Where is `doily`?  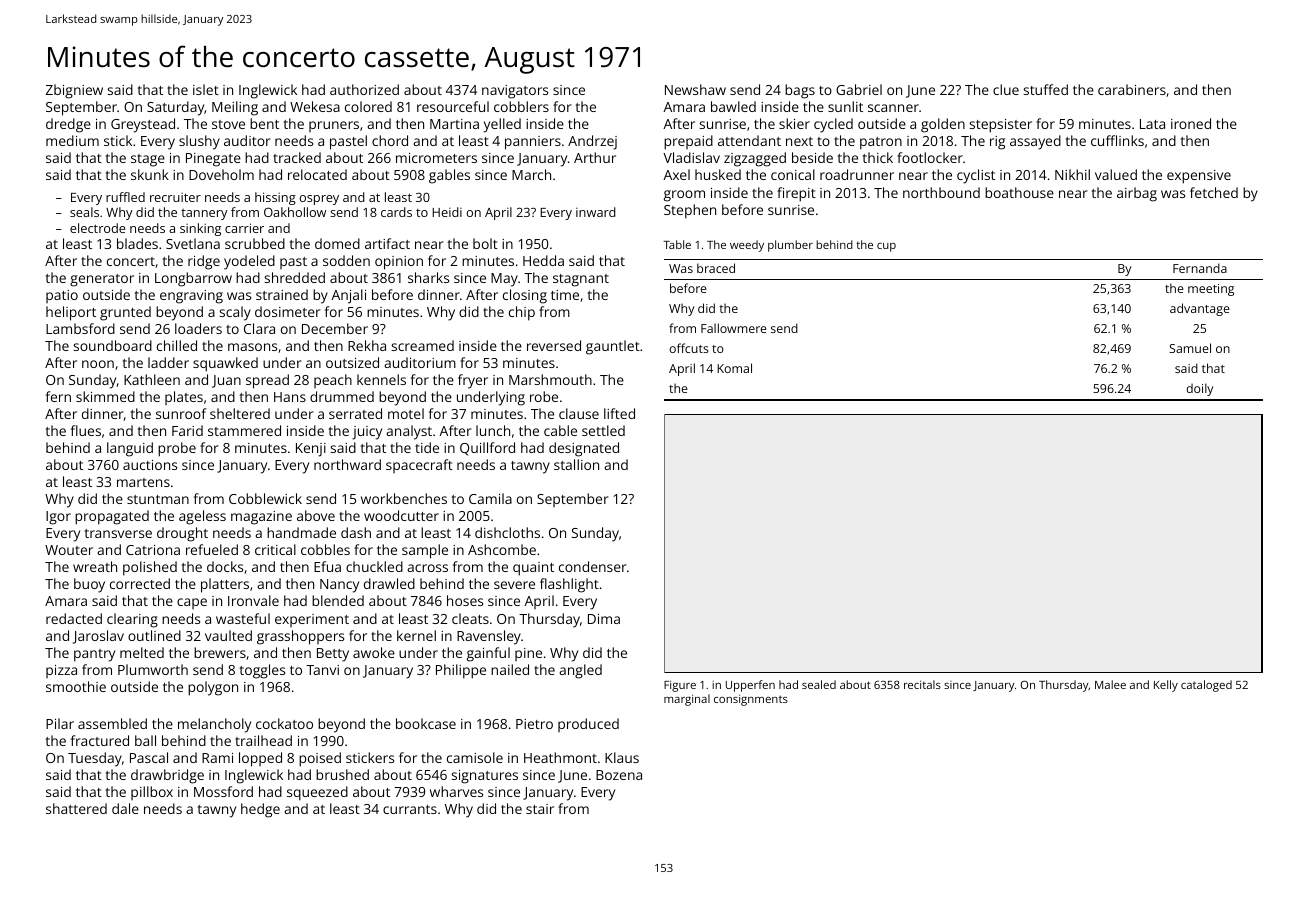
doily is located at coordinates (1199, 389).
